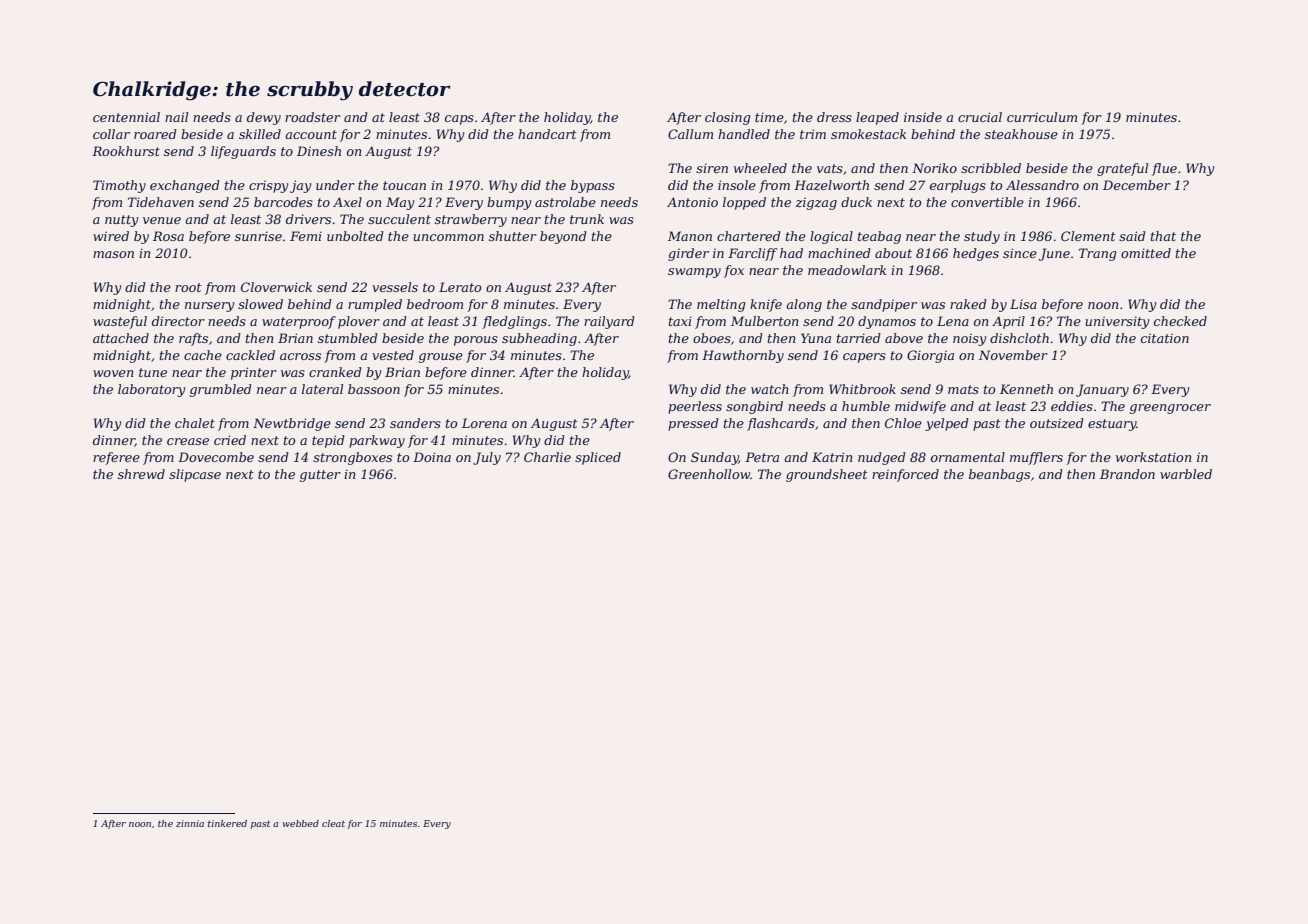 The width and height of the screenshot is (1308, 924). Describe the element at coordinates (190, 823) in the screenshot. I see `zinnia` at that location.
